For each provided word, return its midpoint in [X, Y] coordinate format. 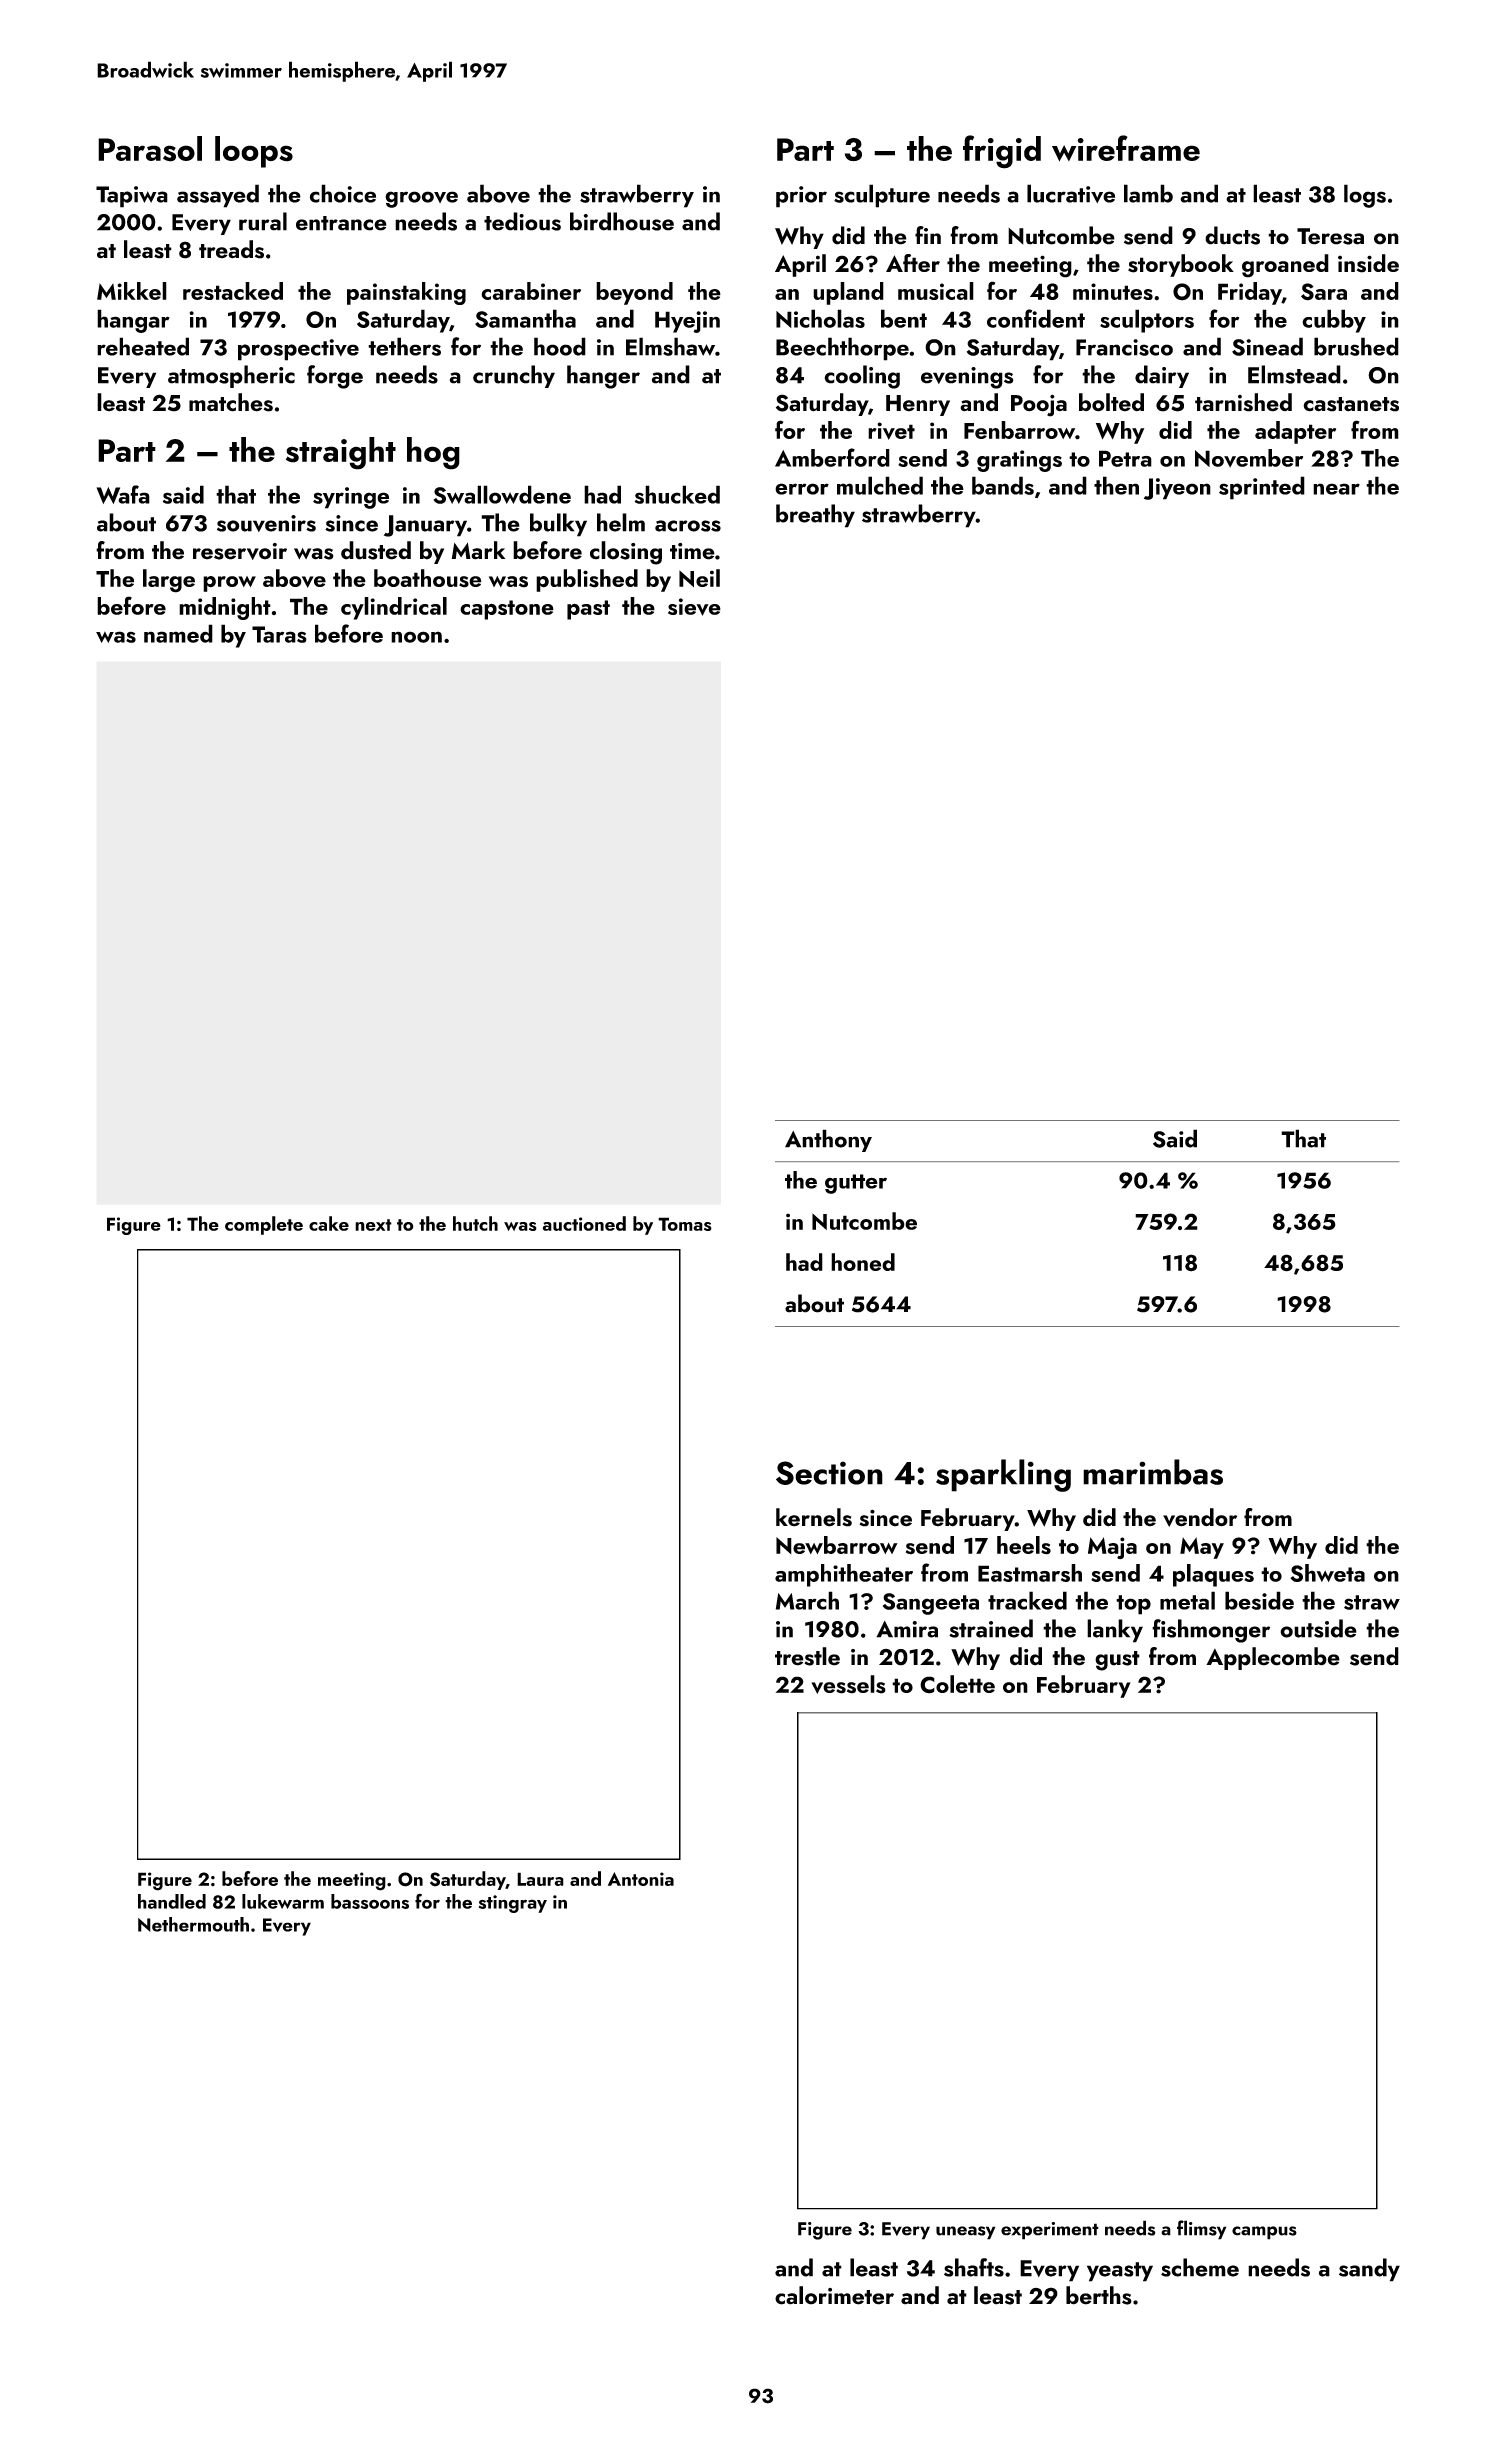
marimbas [1153, 1472]
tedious [522, 221]
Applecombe [1273, 1658]
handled [172, 1901]
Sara [1324, 292]
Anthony [828, 1140]
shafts [974, 2267]
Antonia [641, 1879]
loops [254, 152]
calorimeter [834, 2295]
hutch [475, 1223]
